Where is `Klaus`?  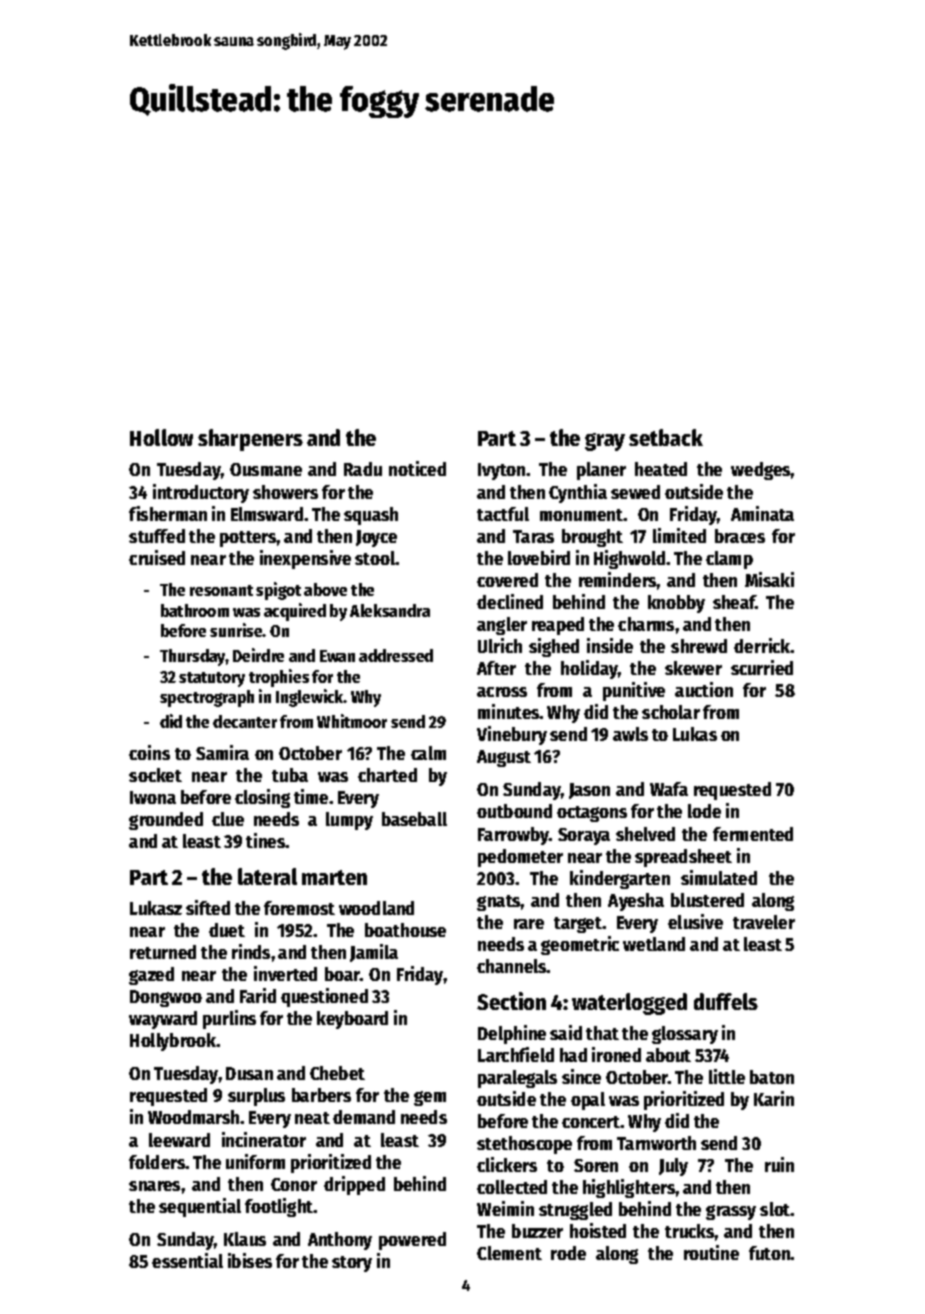
Klaus is located at coordinates (245, 1239).
